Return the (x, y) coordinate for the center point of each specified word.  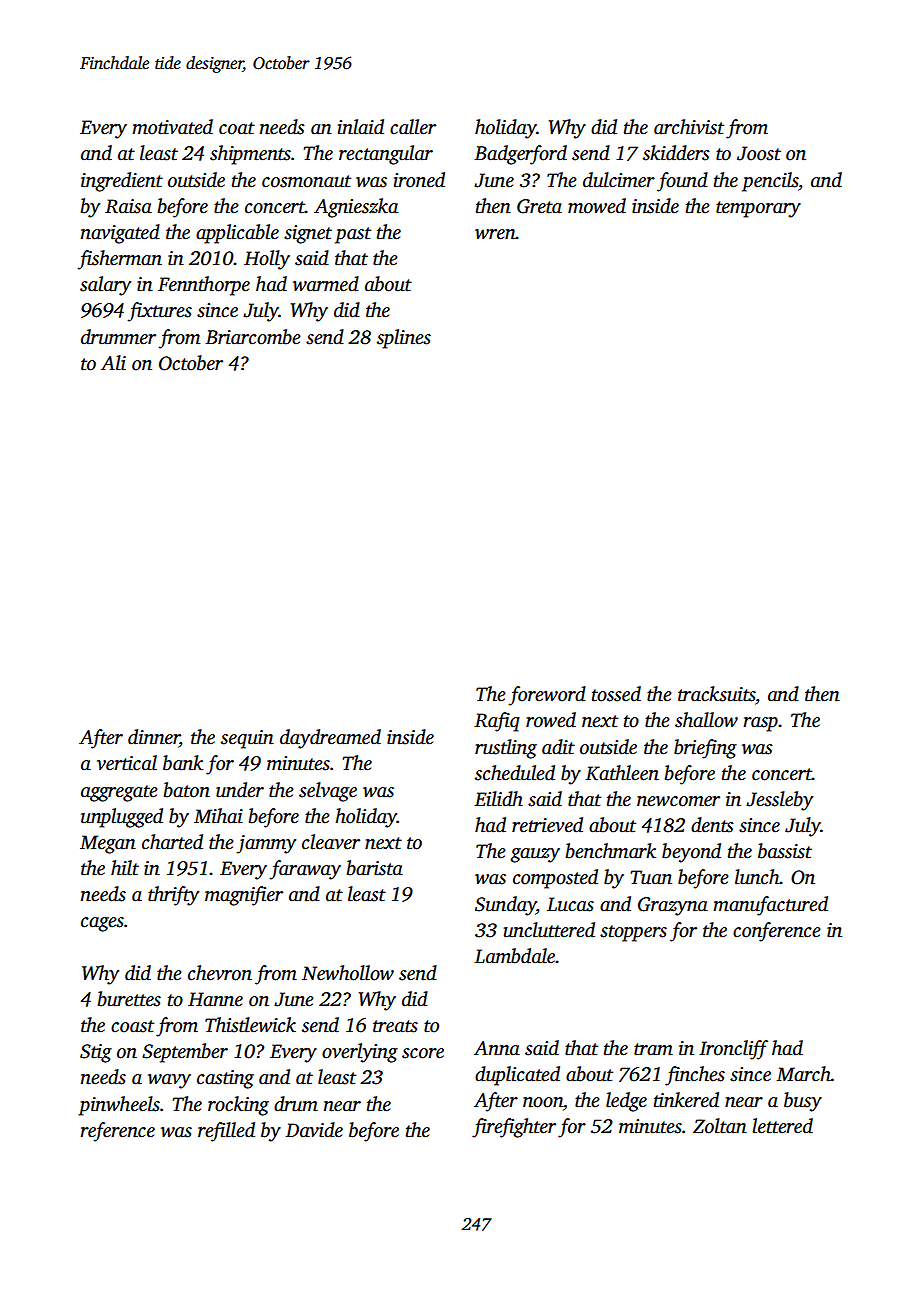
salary (105, 286)
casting (225, 1079)
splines (404, 339)
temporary (758, 209)
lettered (782, 1126)
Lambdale (515, 956)
